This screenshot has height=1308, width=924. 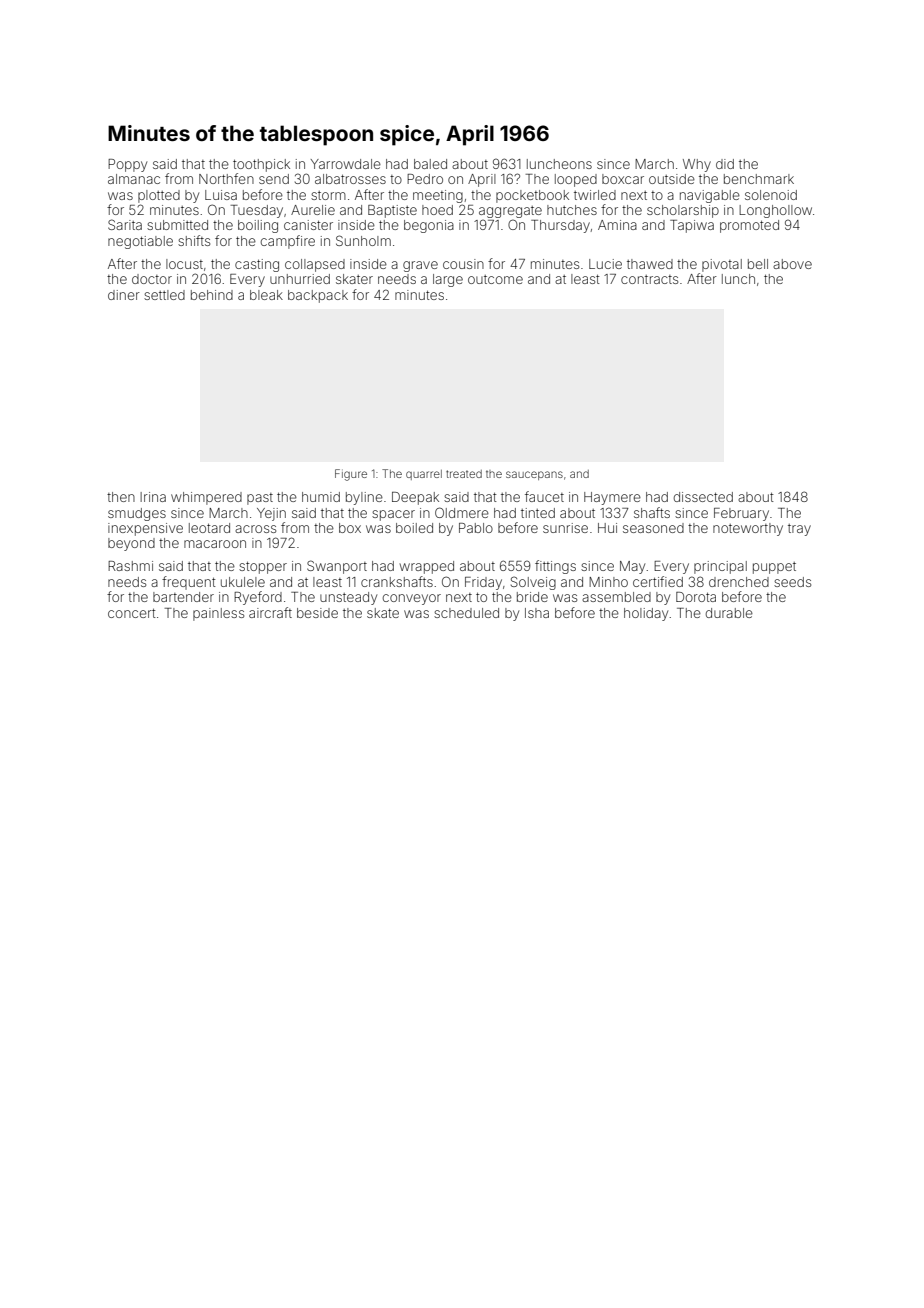 What do you see at coordinates (741, 514) in the screenshot?
I see `February` at bounding box center [741, 514].
